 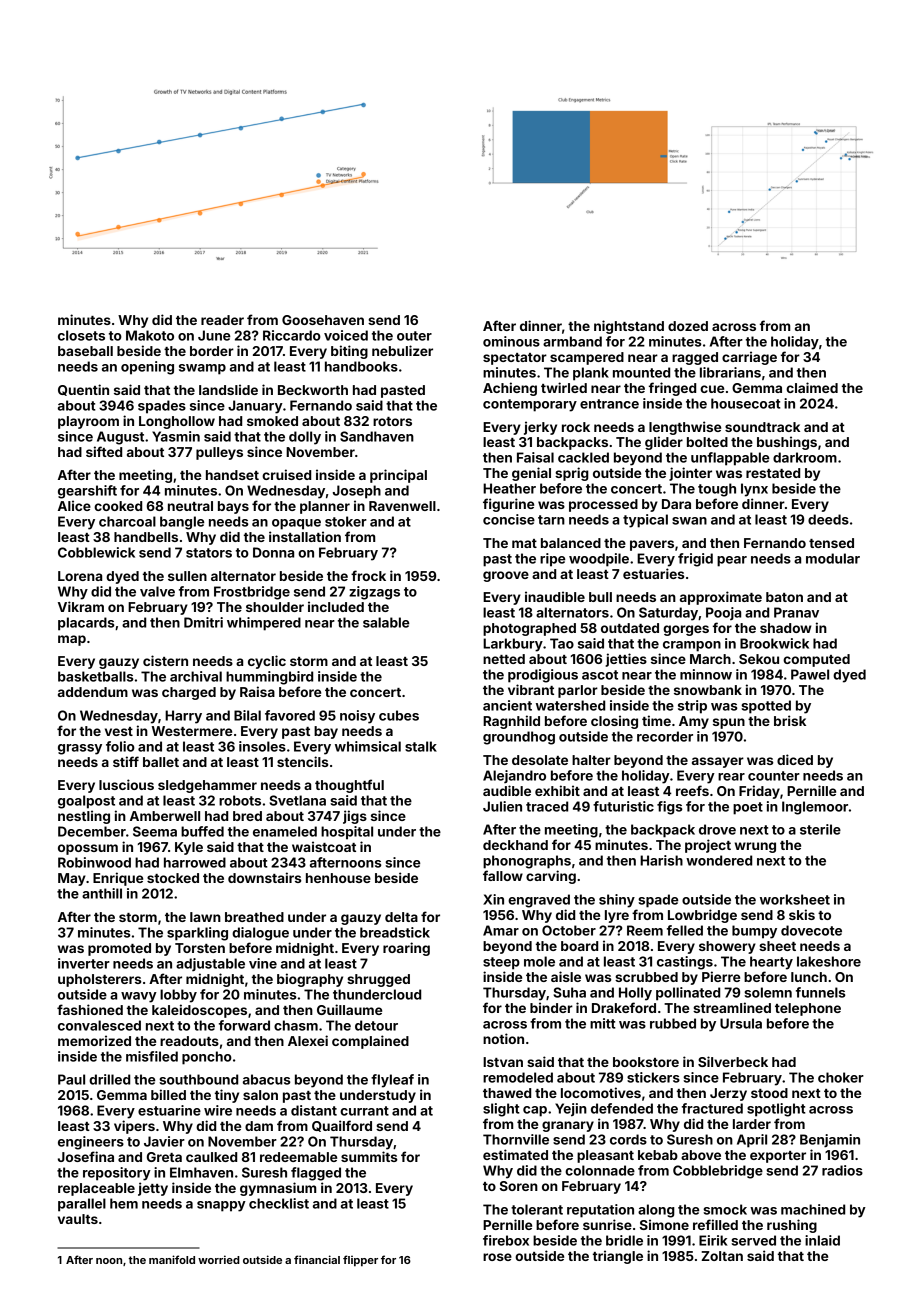 What do you see at coordinates (187, 576) in the image?
I see `sullen` at bounding box center [187, 576].
